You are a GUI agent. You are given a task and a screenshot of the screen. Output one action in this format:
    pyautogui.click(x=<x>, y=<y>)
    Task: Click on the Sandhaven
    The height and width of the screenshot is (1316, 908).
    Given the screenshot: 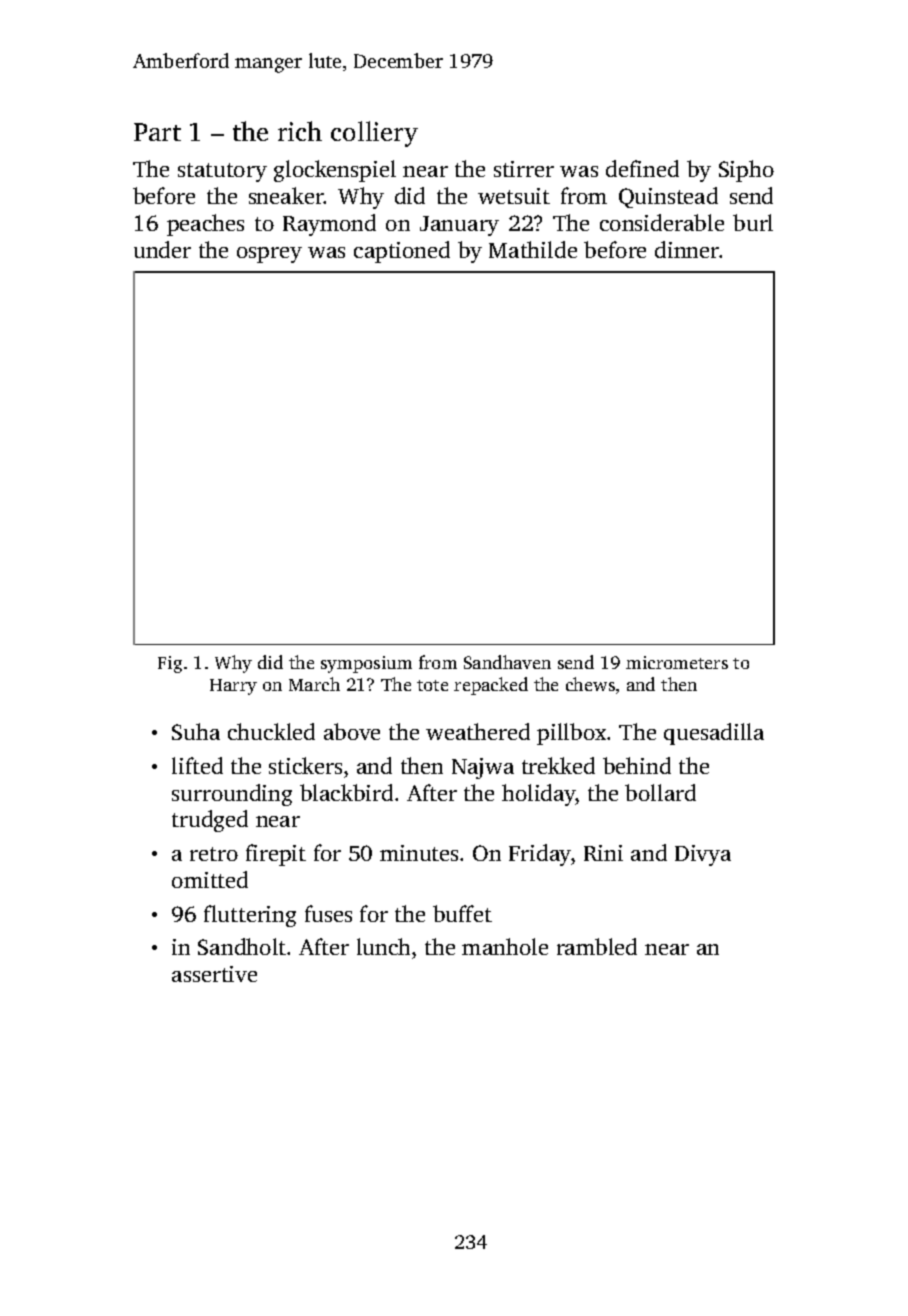 What is the action you would take?
    pyautogui.click(x=507, y=662)
